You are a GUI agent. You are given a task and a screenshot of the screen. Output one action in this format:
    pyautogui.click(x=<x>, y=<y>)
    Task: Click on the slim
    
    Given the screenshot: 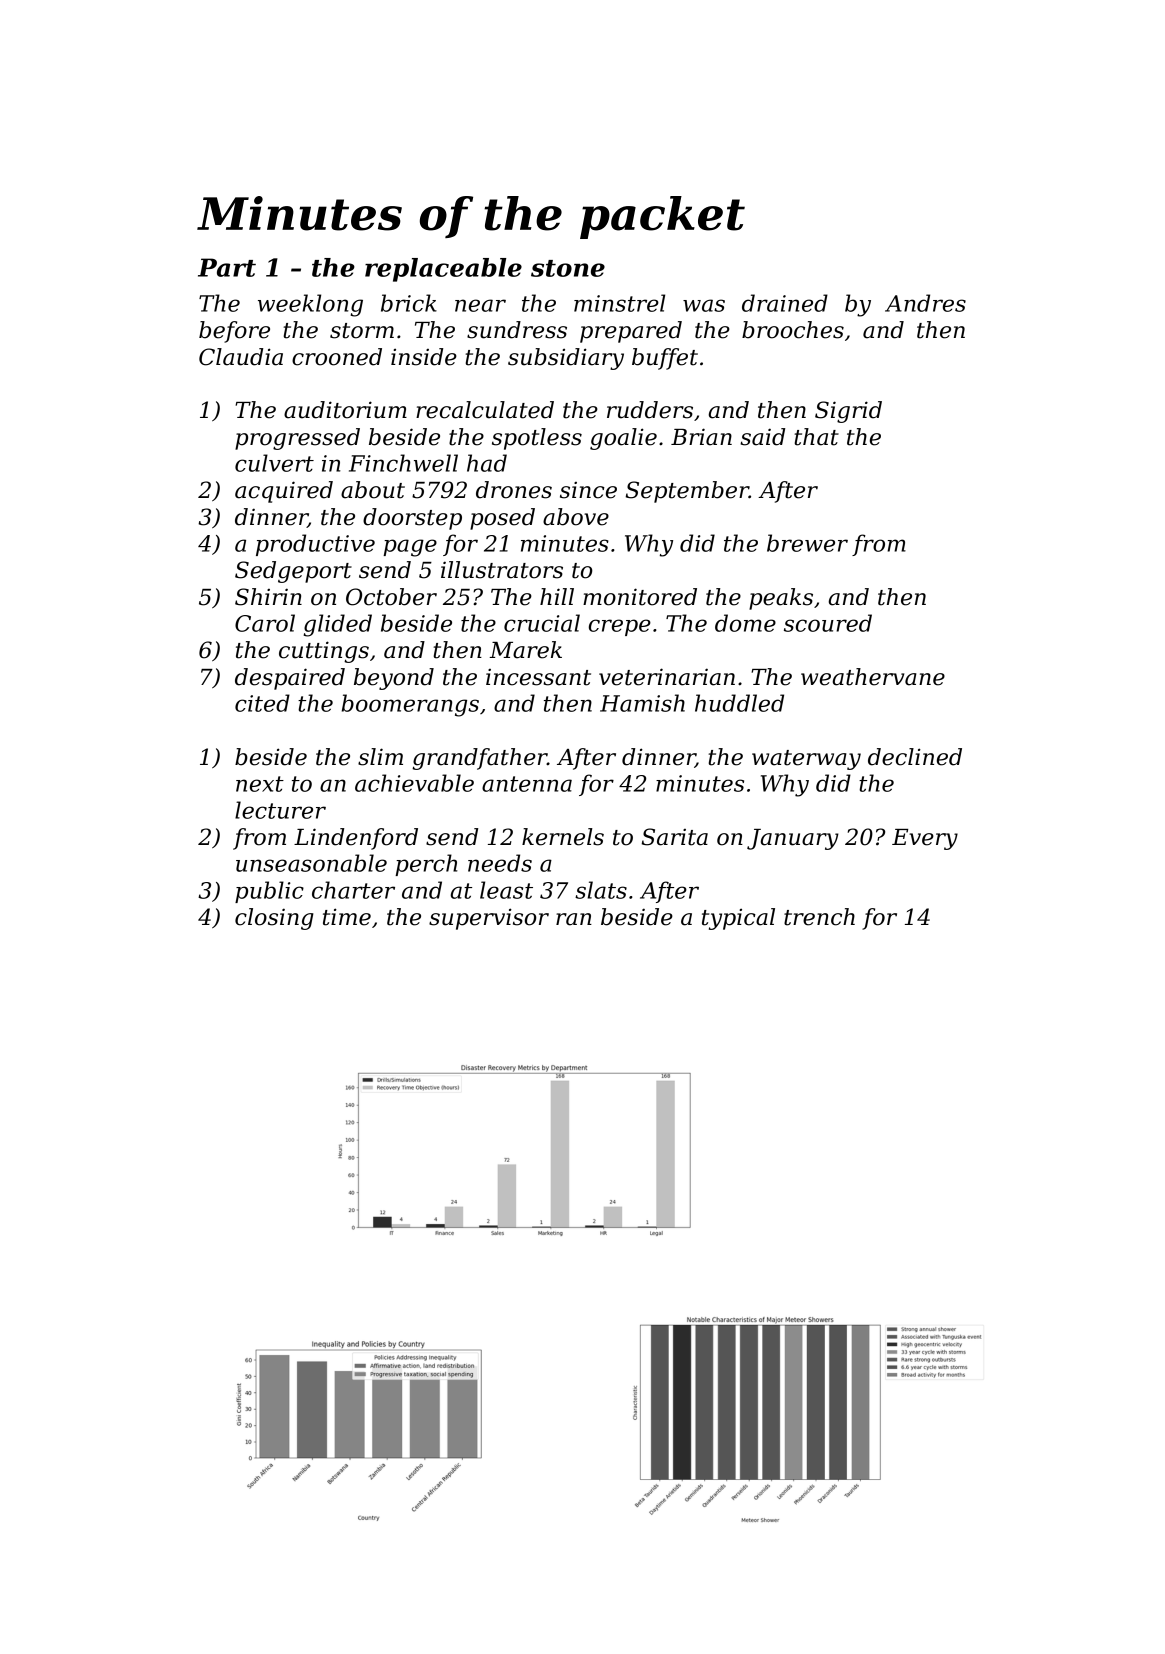 What is the action you would take?
    pyautogui.click(x=380, y=757)
